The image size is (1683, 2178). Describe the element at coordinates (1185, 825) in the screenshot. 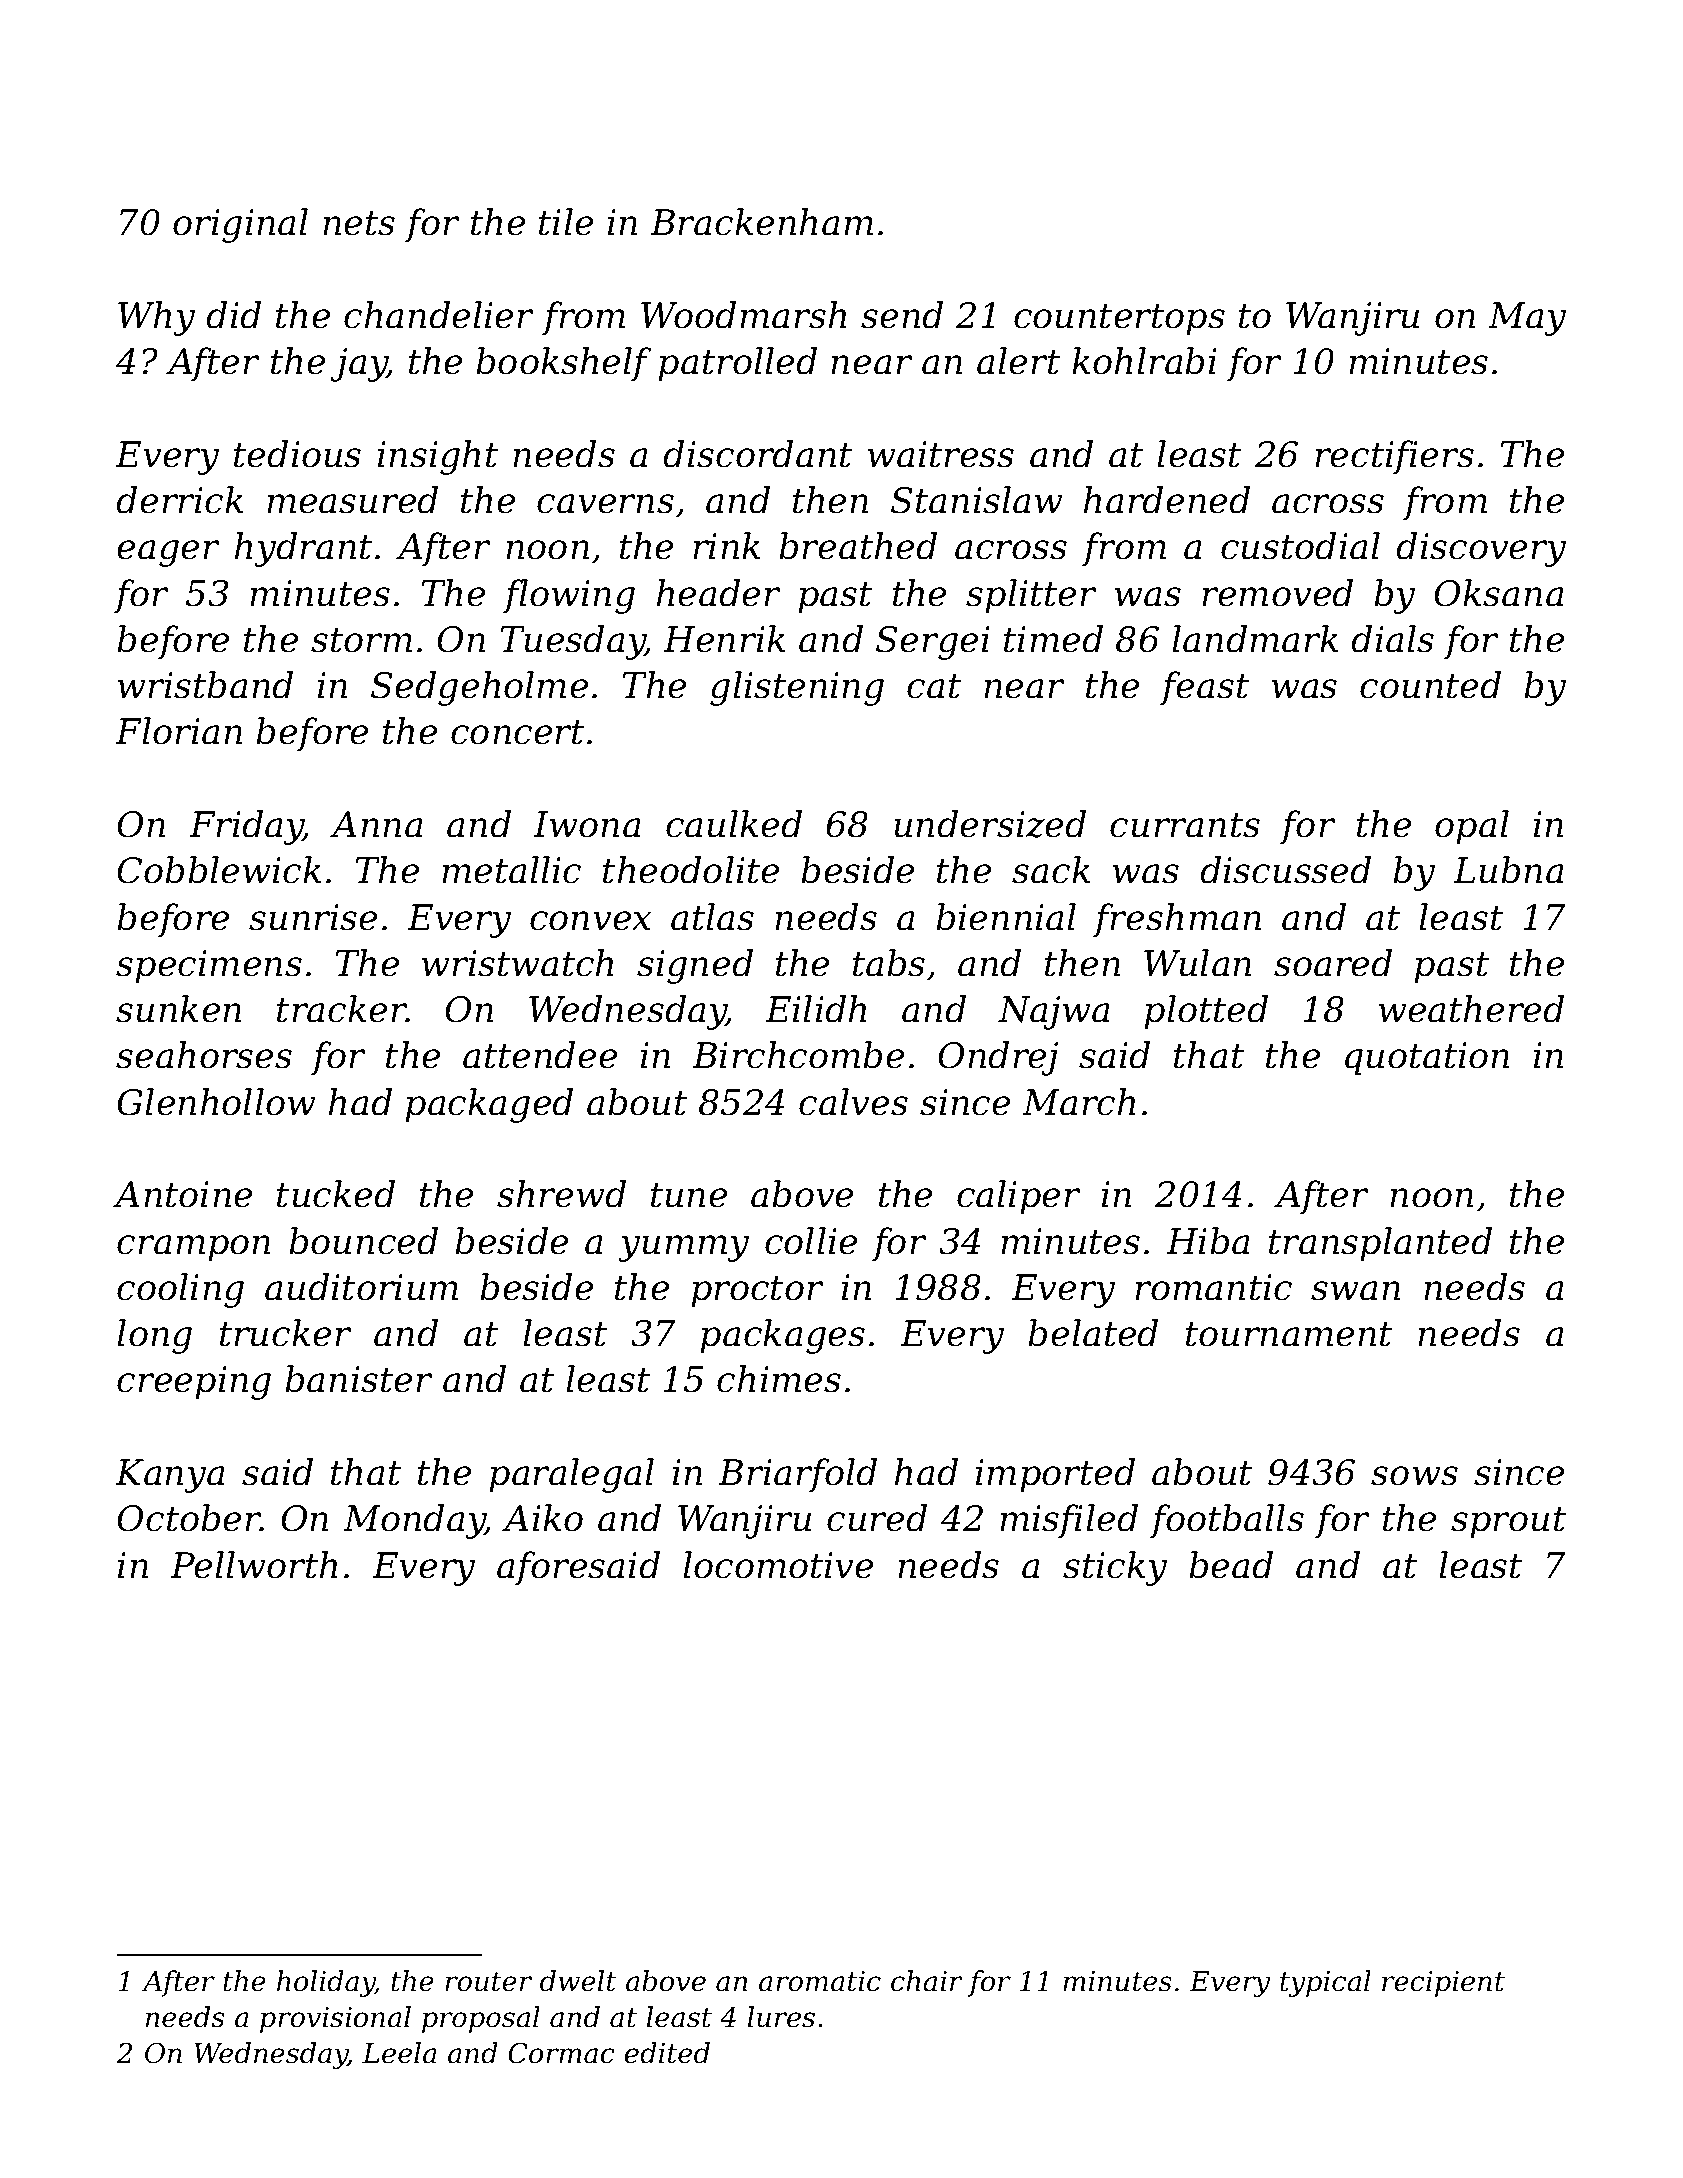

I see `currants` at that location.
